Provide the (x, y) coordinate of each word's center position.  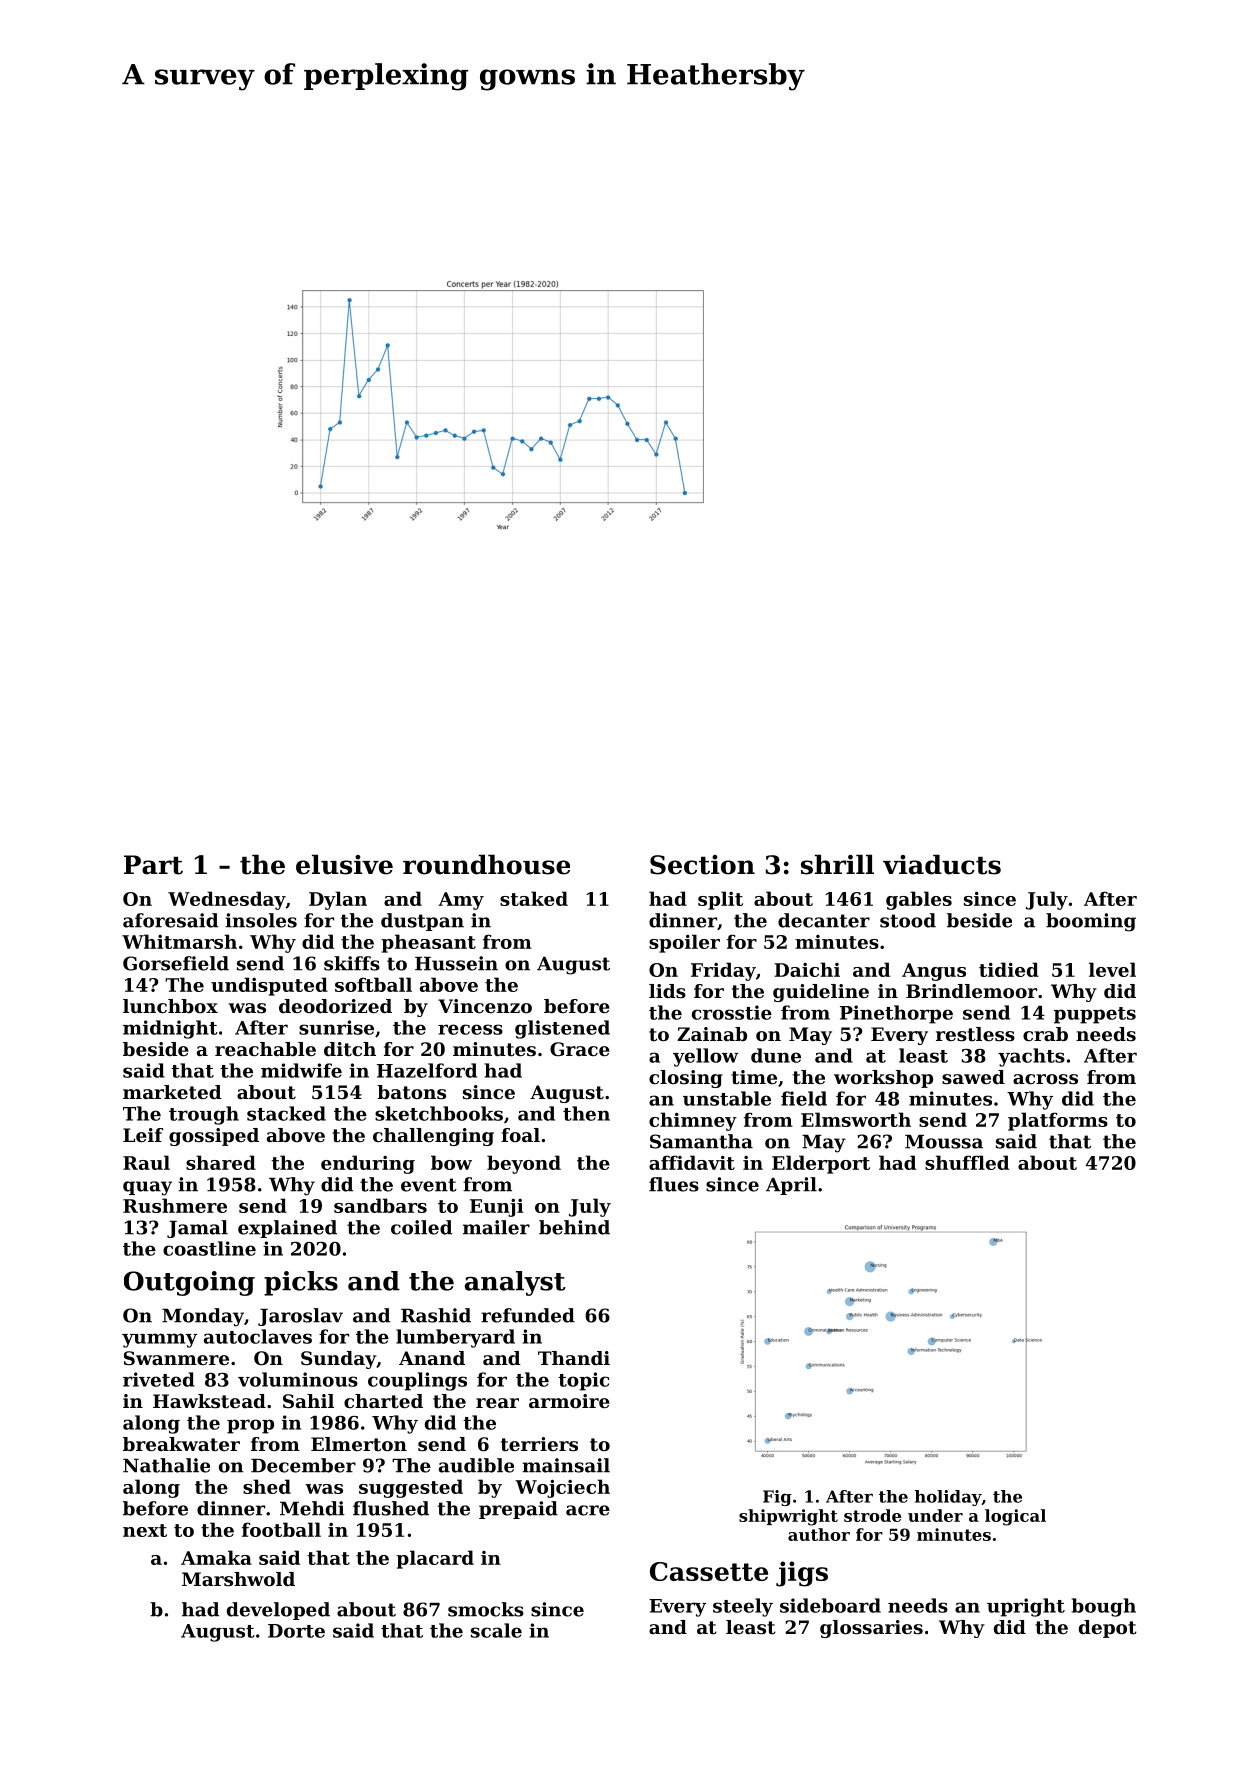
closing (686, 1079)
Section (702, 865)
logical (1015, 1517)
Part (153, 865)
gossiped (214, 1137)
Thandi (574, 1358)
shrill (837, 864)
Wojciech (562, 1488)
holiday (948, 1498)
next (145, 1530)
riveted (159, 1379)
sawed (973, 1077)
